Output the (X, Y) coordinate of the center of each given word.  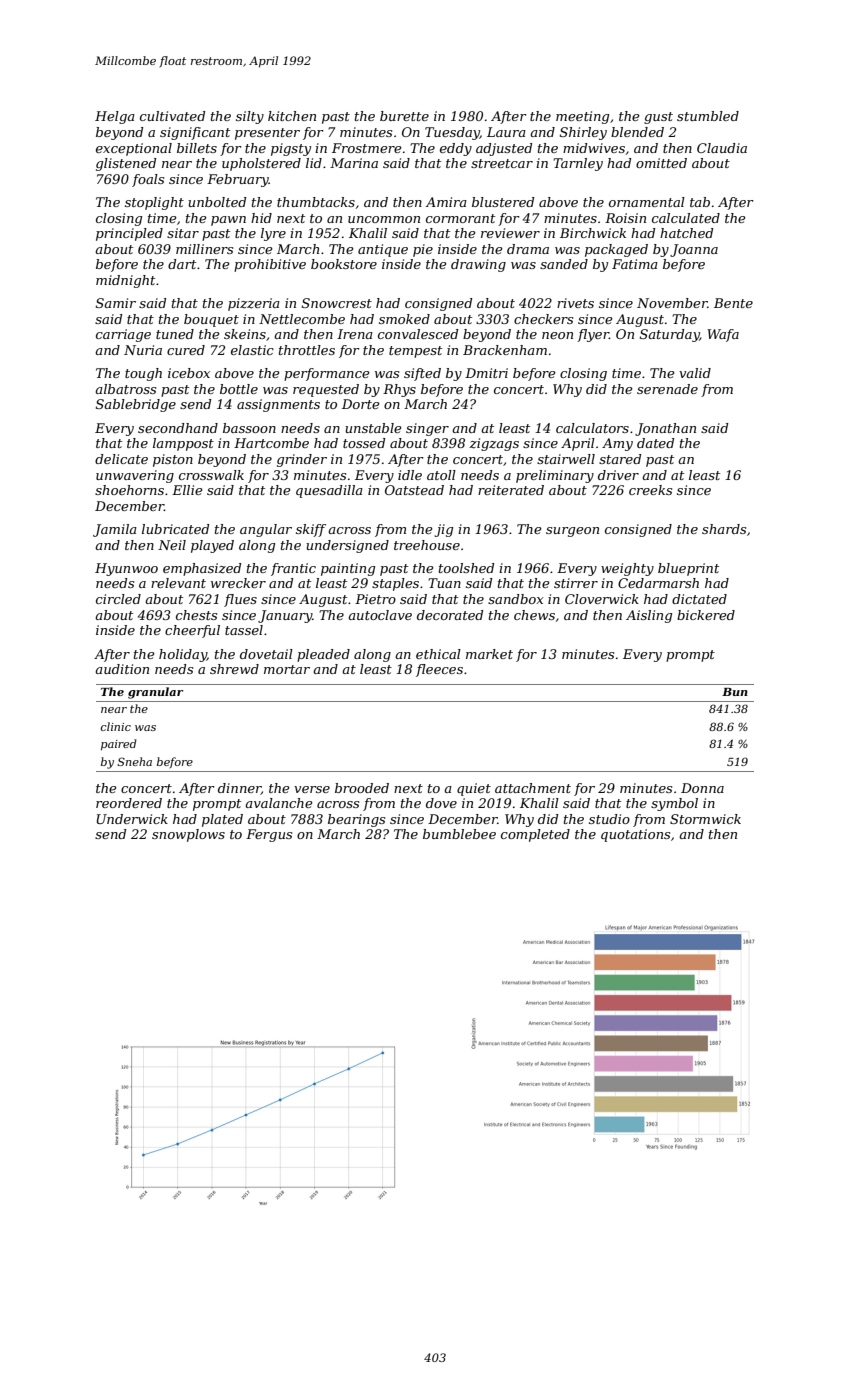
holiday (183, 655)
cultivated (172, 116)
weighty (627, 569)
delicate (121, 459)
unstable (373, 428)
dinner (239, 789)
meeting (582, 117)
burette (404, 116)
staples (395, 584)
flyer (593, 335)
